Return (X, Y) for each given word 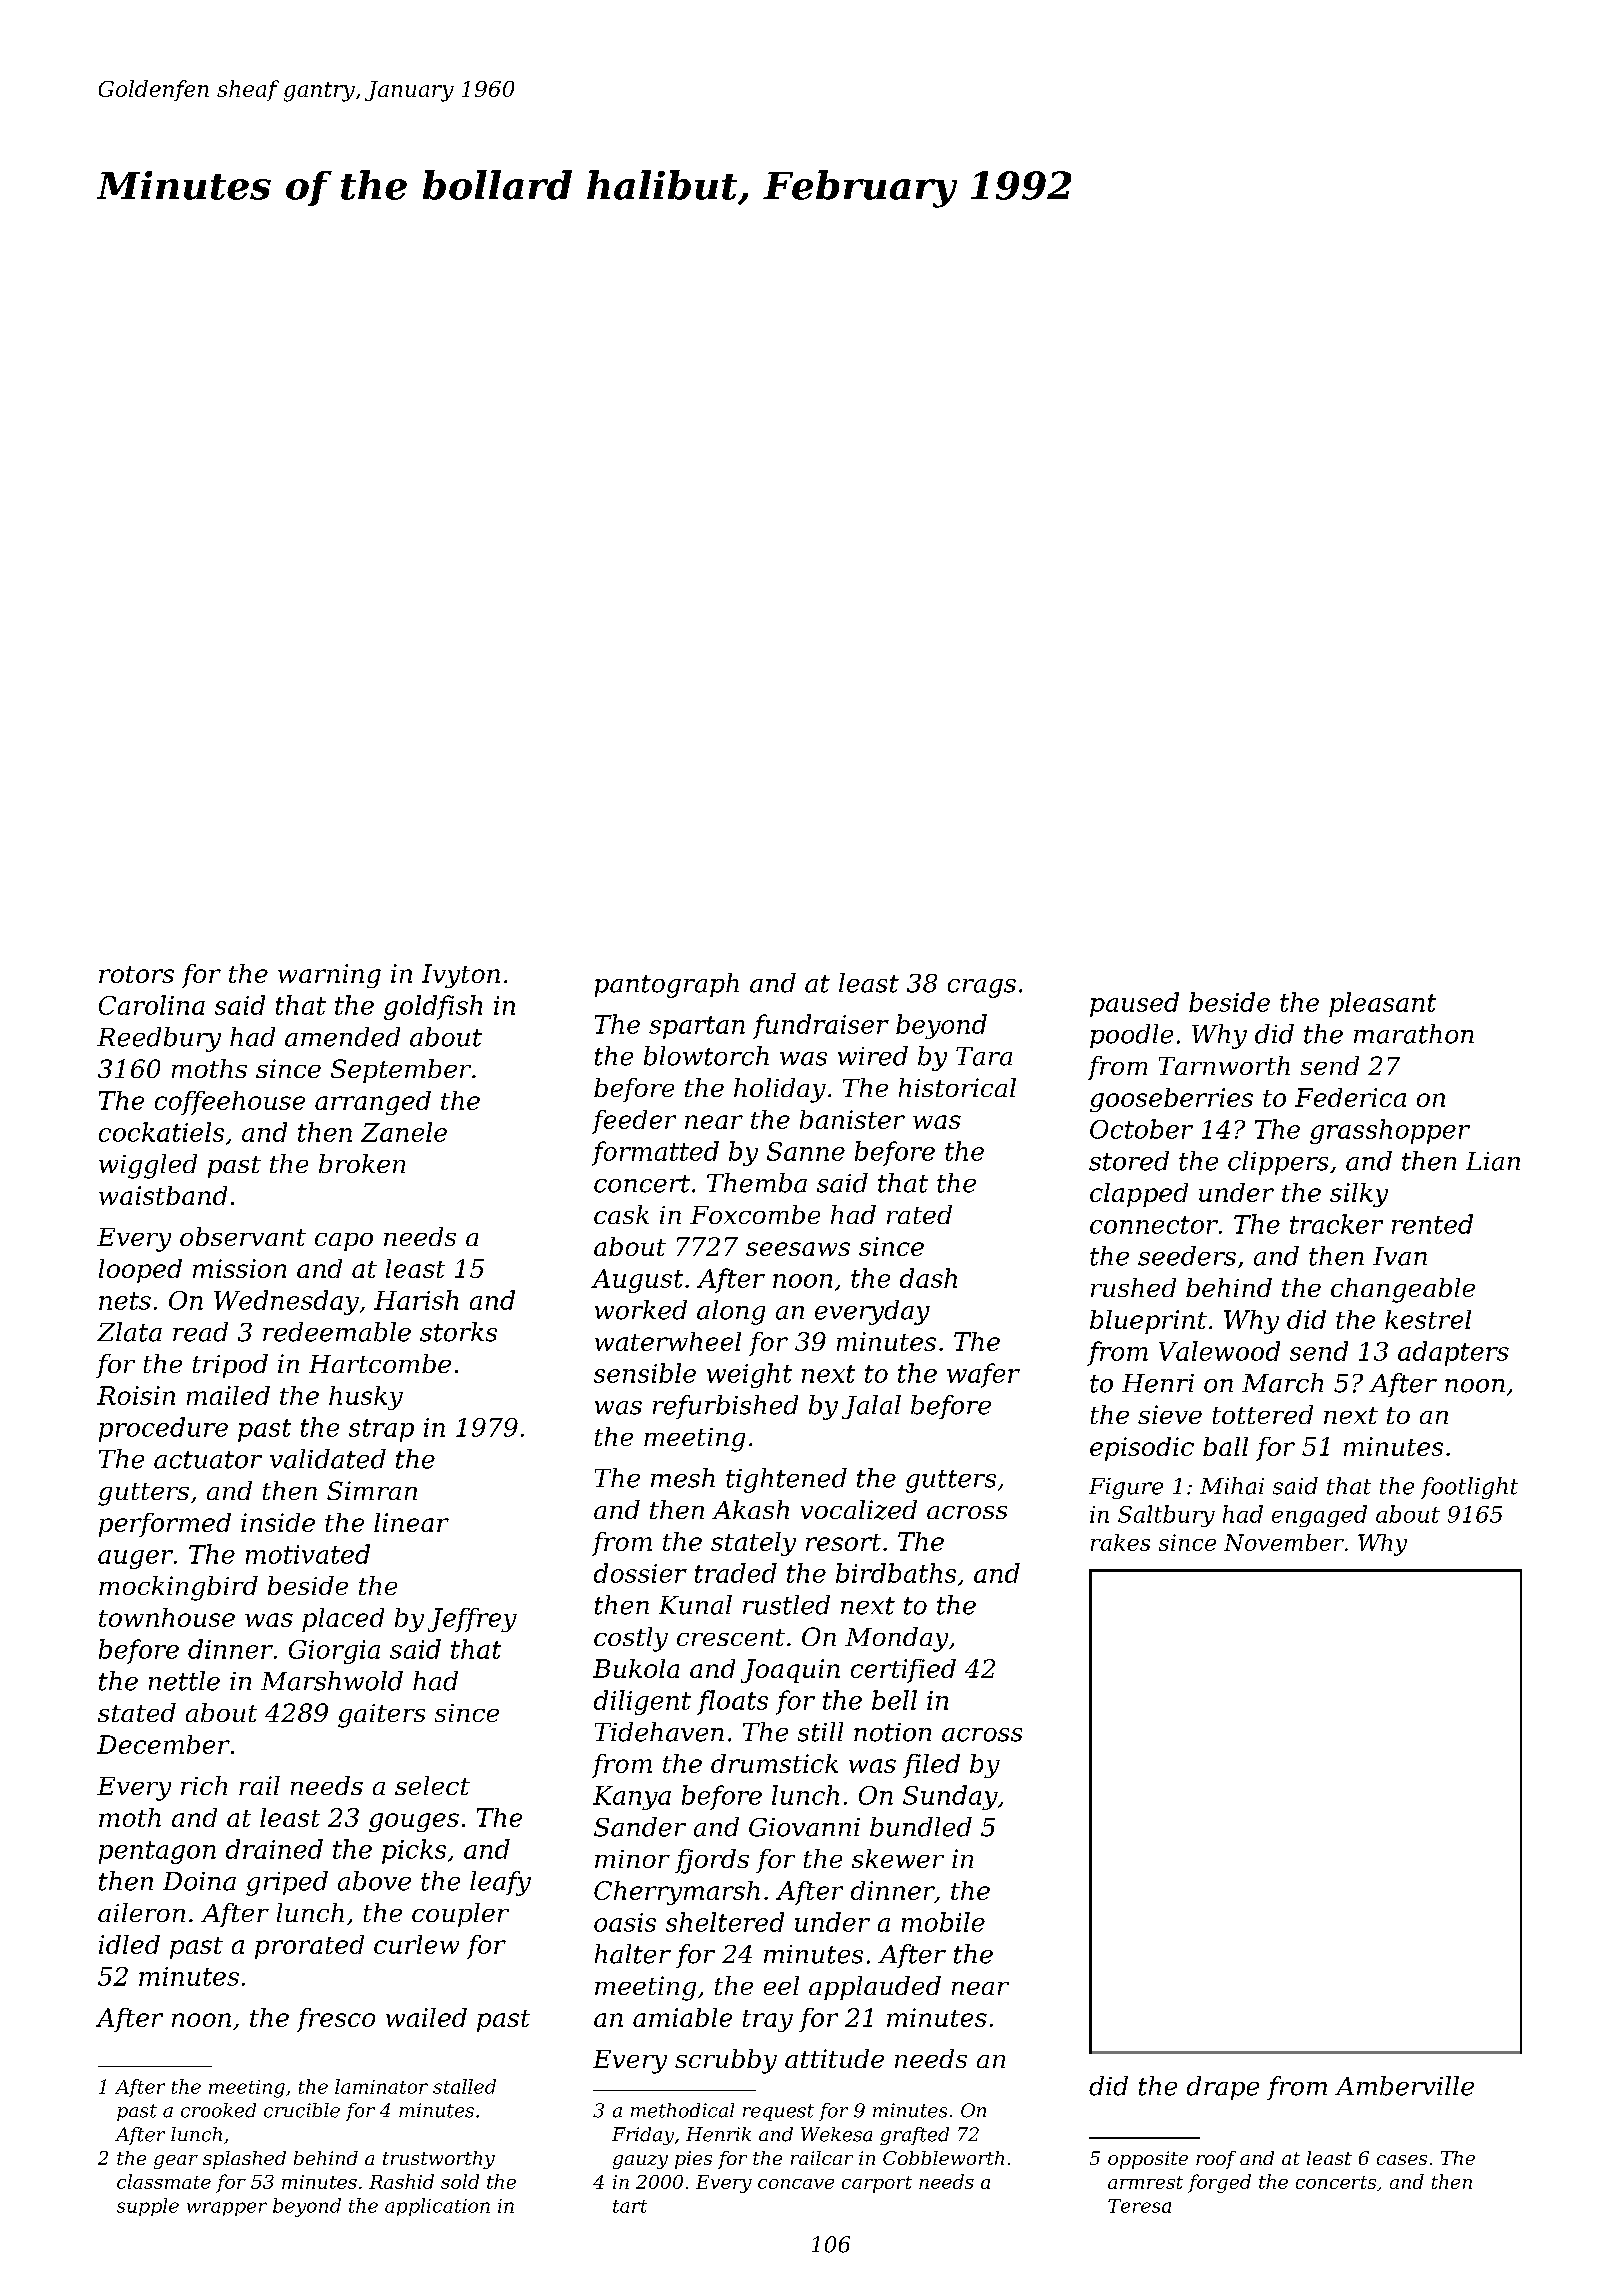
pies (693, 2160)
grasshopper (1390, 1131)
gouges (414, 1822)
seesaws (798, 1249)
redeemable (337, 1332)
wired (873, 1056)
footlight (1469, 1488)
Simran (372, 1490)
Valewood (1219, 1351)
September (401, 1071)
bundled (921, 1827)
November (1284, 1542)
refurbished (725, 1407)
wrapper (227, 2209)
